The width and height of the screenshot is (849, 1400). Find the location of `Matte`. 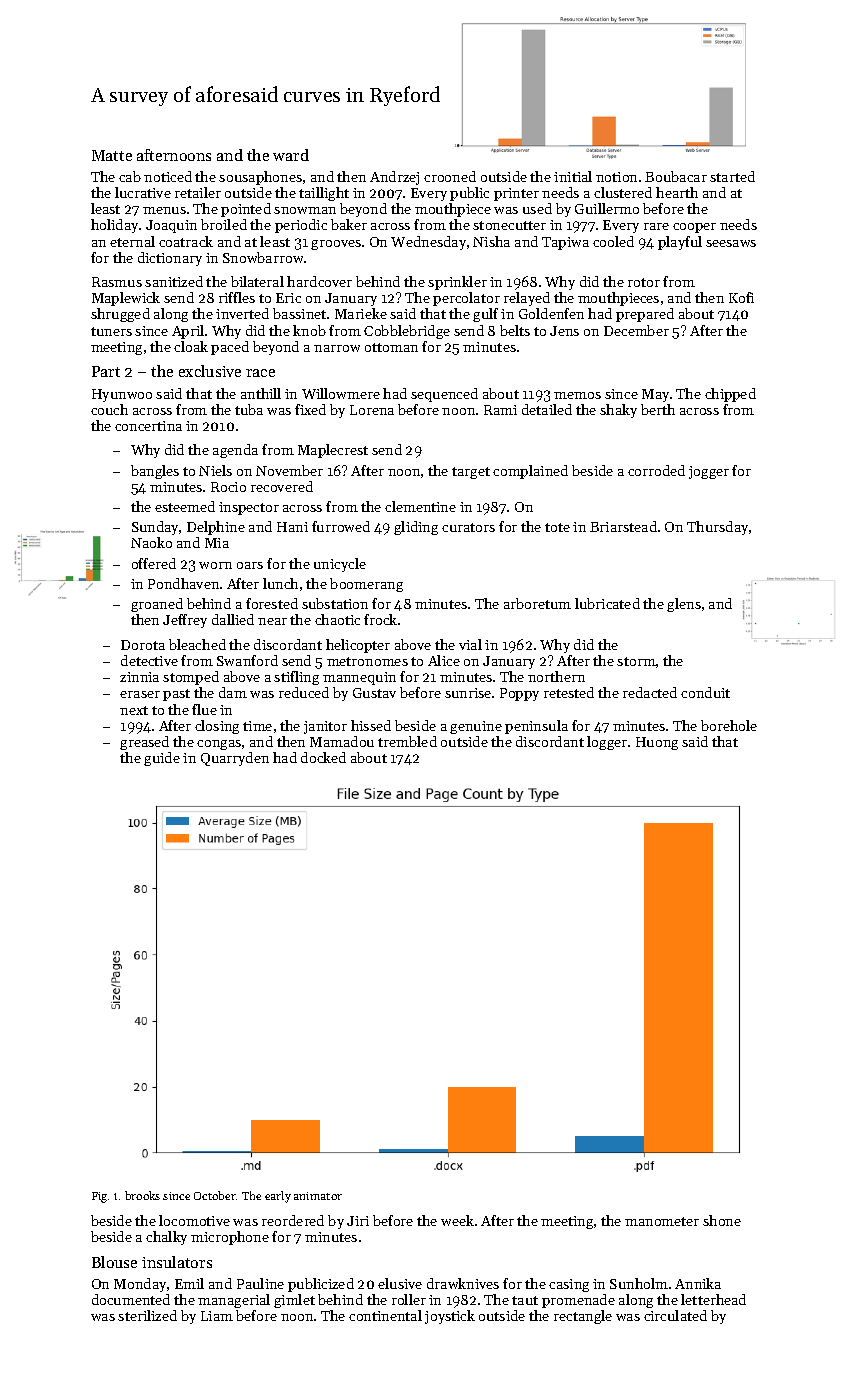

Matte is located at coordinates (112, 155).
